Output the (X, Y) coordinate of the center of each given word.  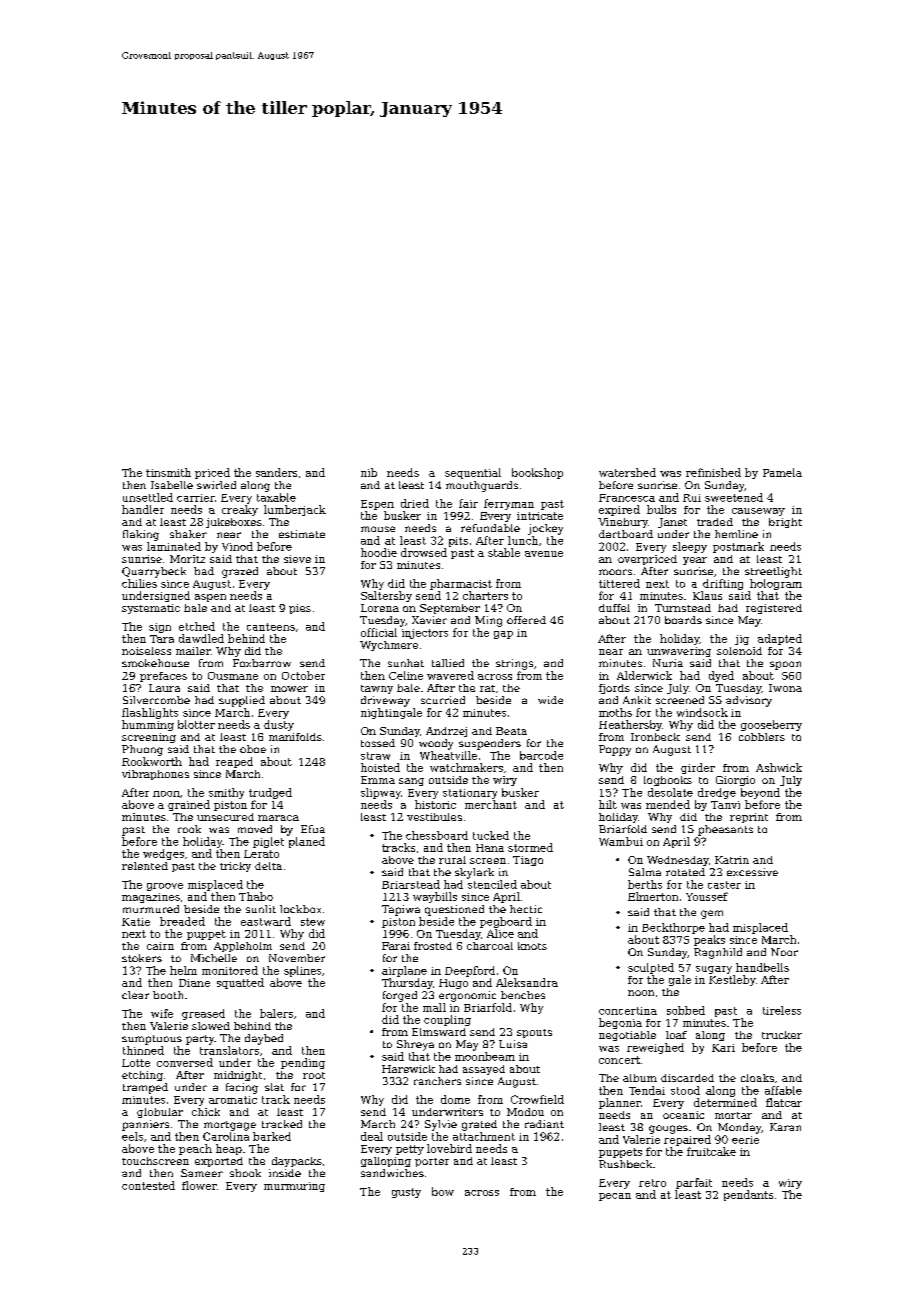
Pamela (782, 472)
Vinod (237, 546)
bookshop (537, 473)
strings (514, 664)
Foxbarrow (262, 663)
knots (532, 946)
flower (199, 1185)
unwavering (679, 652)
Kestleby (732, 980)
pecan (615, 1197)
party (200, 1040)
